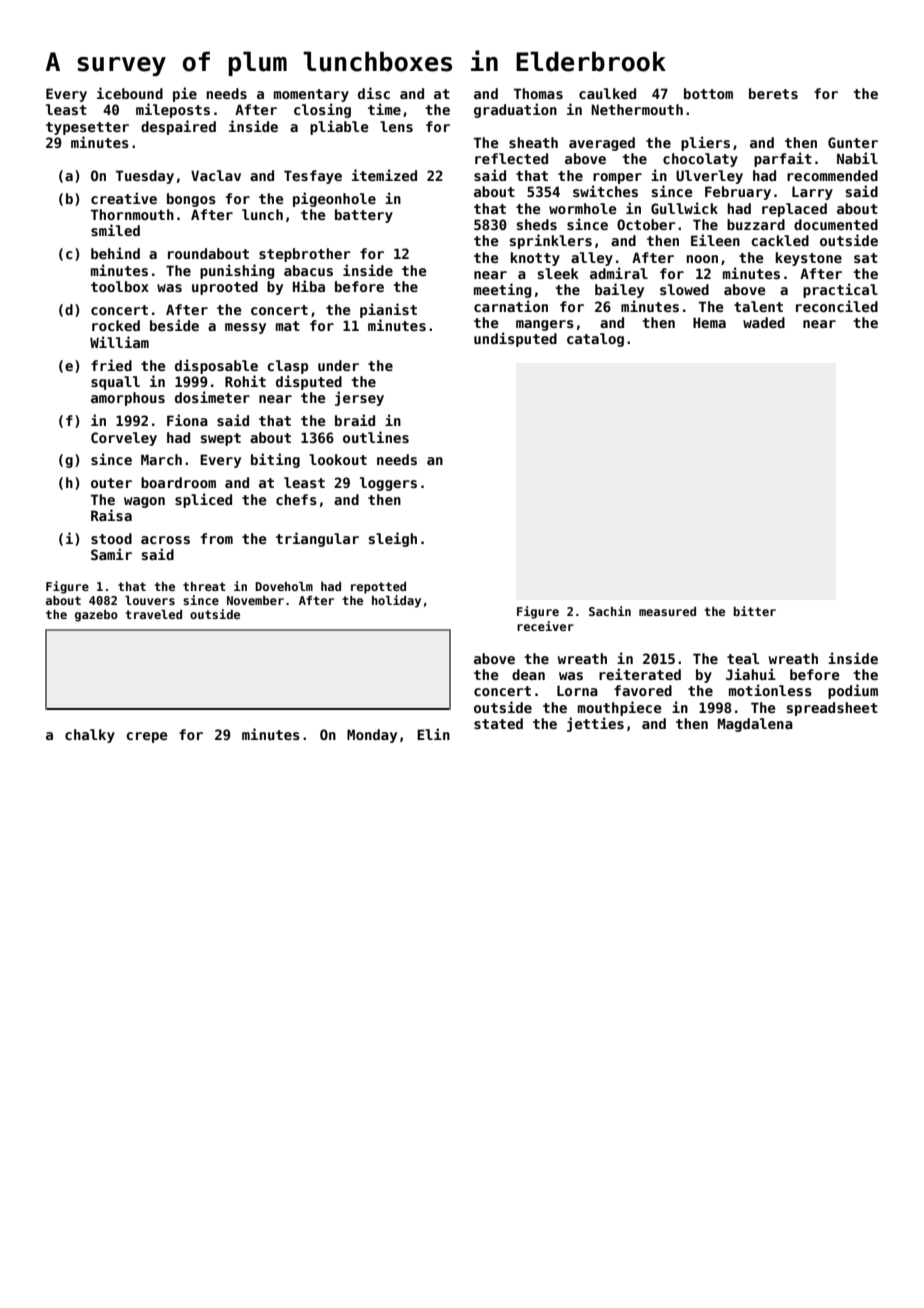 This screenshot has width=924, height=1308. What do you see at coordinates (90, 736) in the screenshot?
I see `chalky` at bounding box center [90, 736].
